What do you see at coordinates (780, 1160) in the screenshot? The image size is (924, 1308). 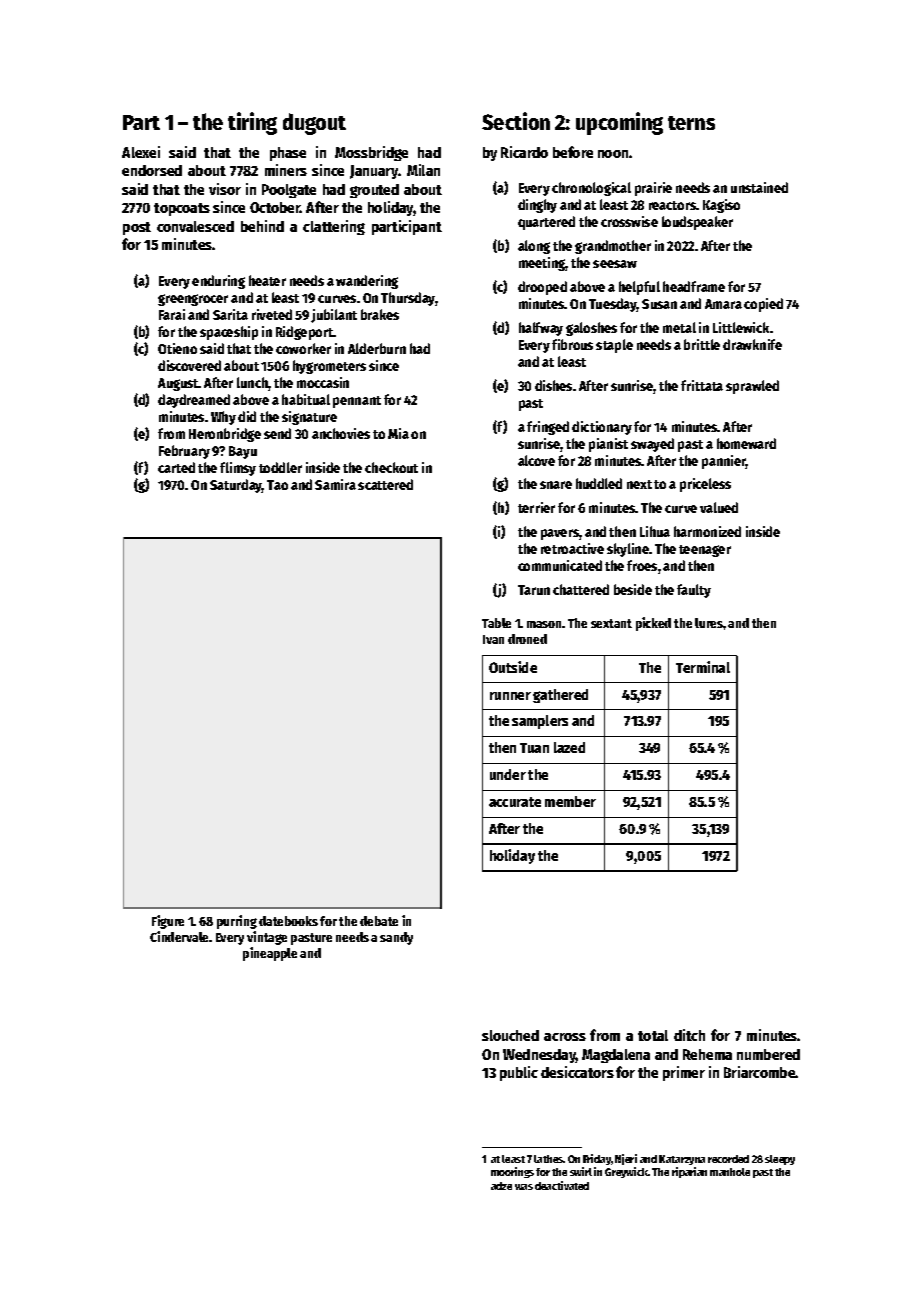 I see `sleepy` at bounding box center [780, 1160].
